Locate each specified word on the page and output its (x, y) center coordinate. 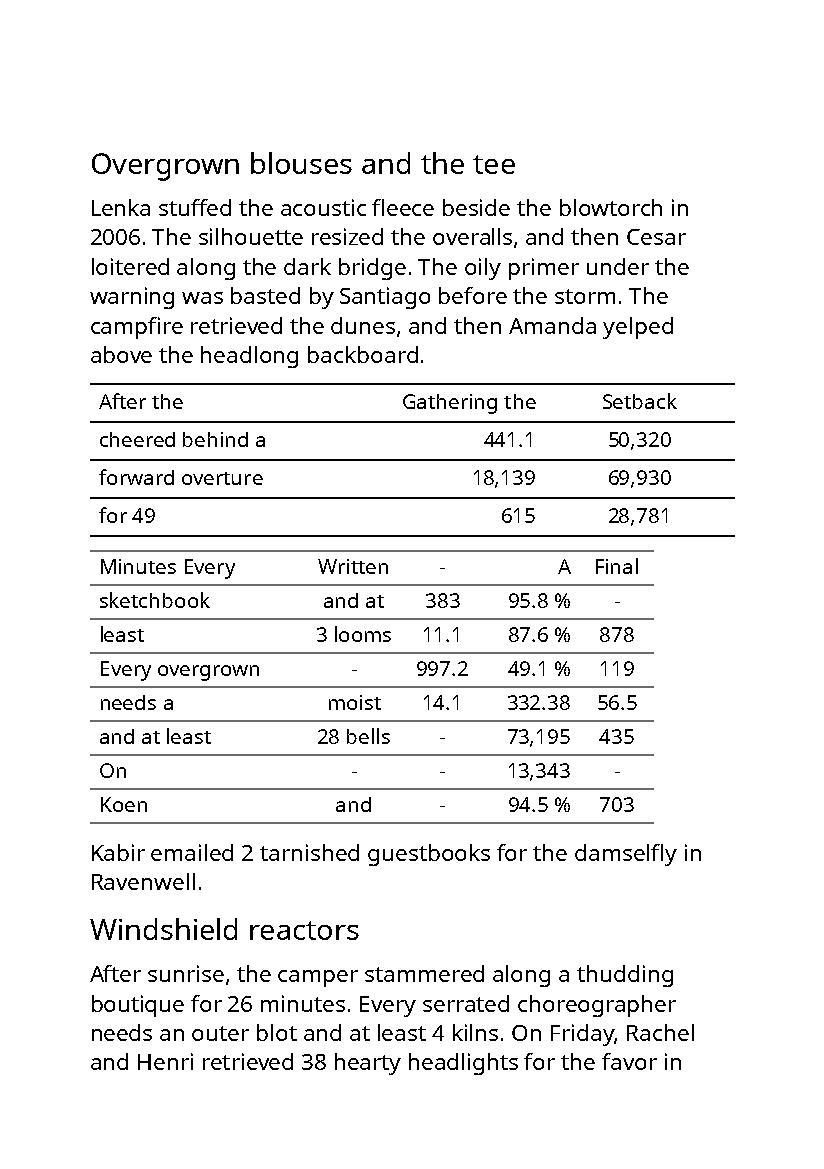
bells (368, 736)
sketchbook (155, 600)
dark (307, 266)
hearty (368, 1064)
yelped (638, 328)
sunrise (186, 973)
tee (494, 164)
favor (629, 1061)
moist (355, 702)
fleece (403, 207)
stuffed (195, 207)
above (121, 354)
